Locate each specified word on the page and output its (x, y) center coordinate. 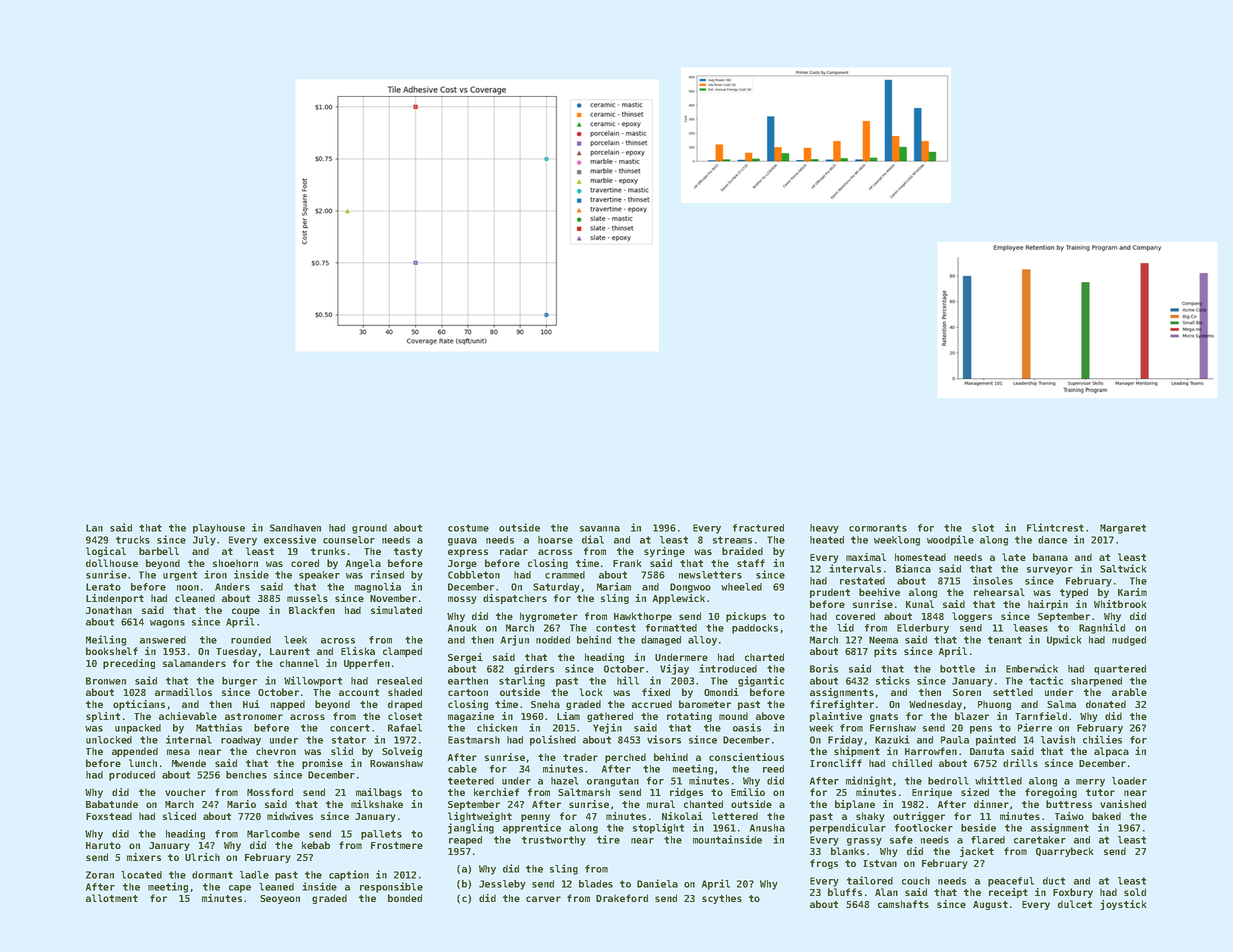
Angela (363, 564)
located (141, 875)
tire (608, 839)
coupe (246, 612)
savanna (600, 529)
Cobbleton (474, 575)
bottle (957, 669)
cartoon (468, 692)
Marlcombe (273, 834)
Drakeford (622, 898)
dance (1052, 540)
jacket (977, 852)
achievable (188, 716)
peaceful (1011, 882)
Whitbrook (1120, 604)
